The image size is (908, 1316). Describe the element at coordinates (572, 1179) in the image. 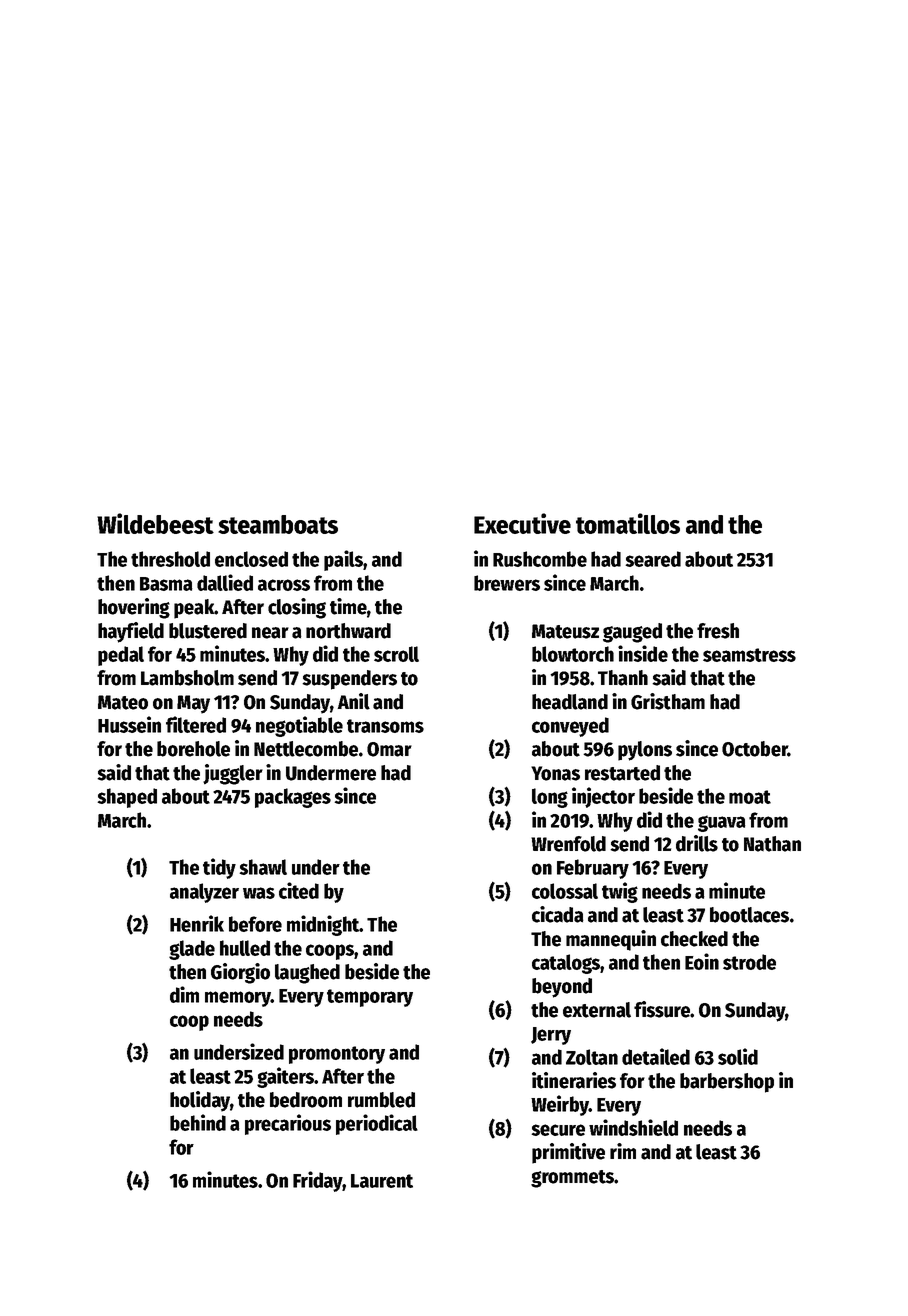

I see `grommets` at that location.
